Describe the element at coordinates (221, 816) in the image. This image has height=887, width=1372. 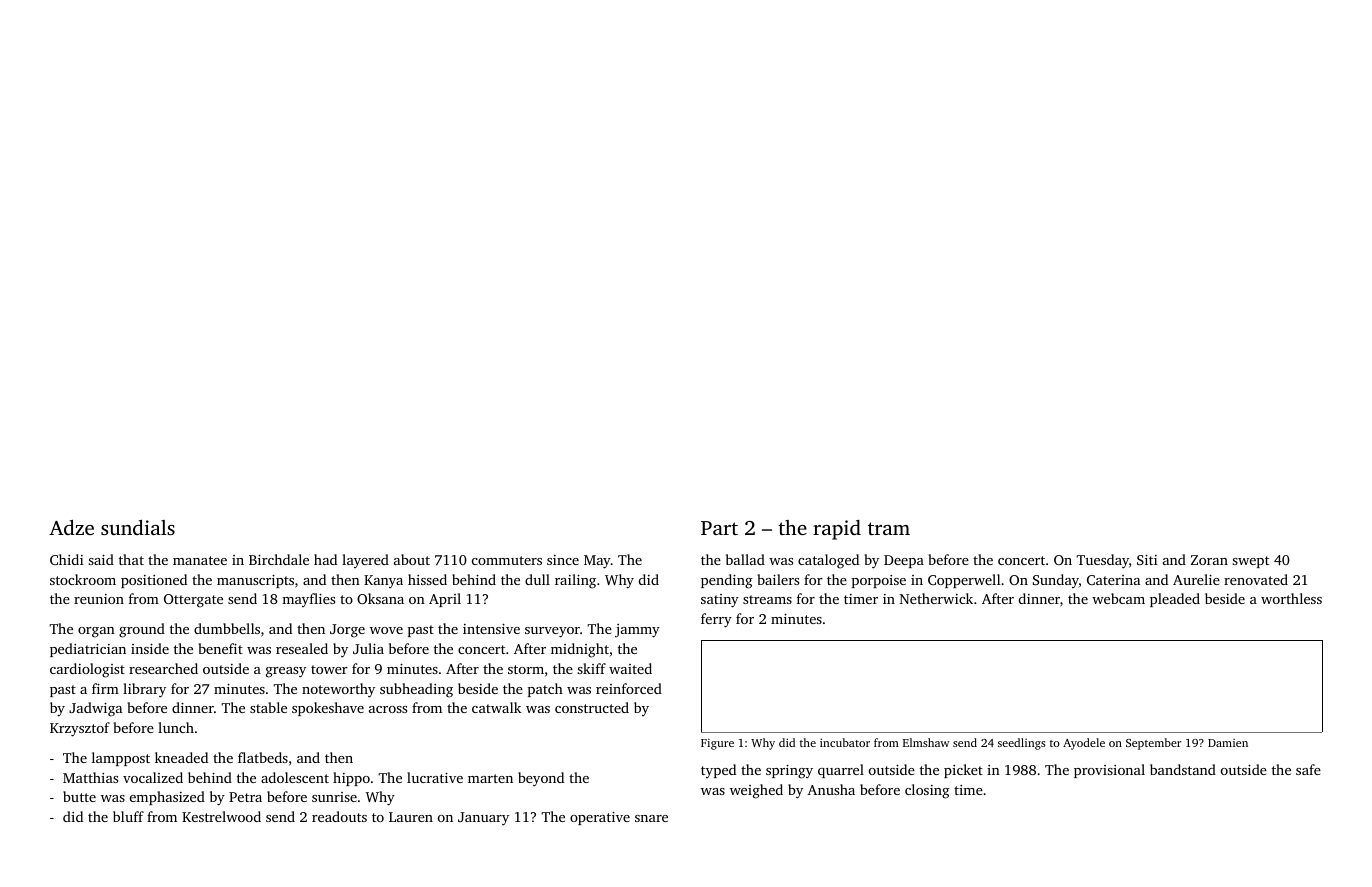
I see `Kestrelwood` at that location.
